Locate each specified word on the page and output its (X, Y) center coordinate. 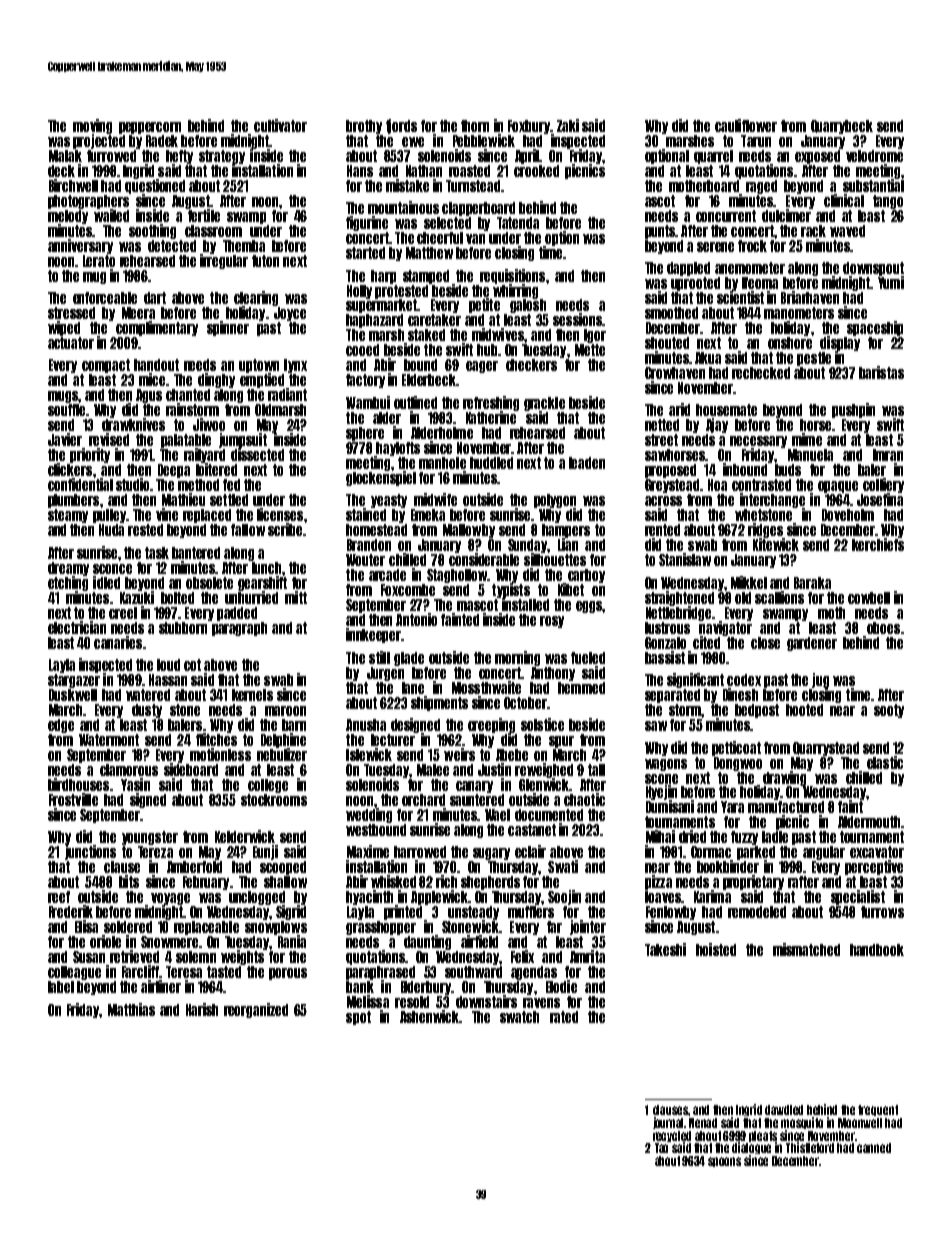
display (840, 343)
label (61, 987)
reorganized (256, 1010)
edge (61, 726)
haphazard (374, 321)
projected (99, 141)
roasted (469, 171)
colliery (883, 485)
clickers (70, 469)
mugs (63, 397)
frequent (878, 1110)
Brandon (369, 545)
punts (660, 232)
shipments (439, 703)
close (765, 643)
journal (669, 1123)
